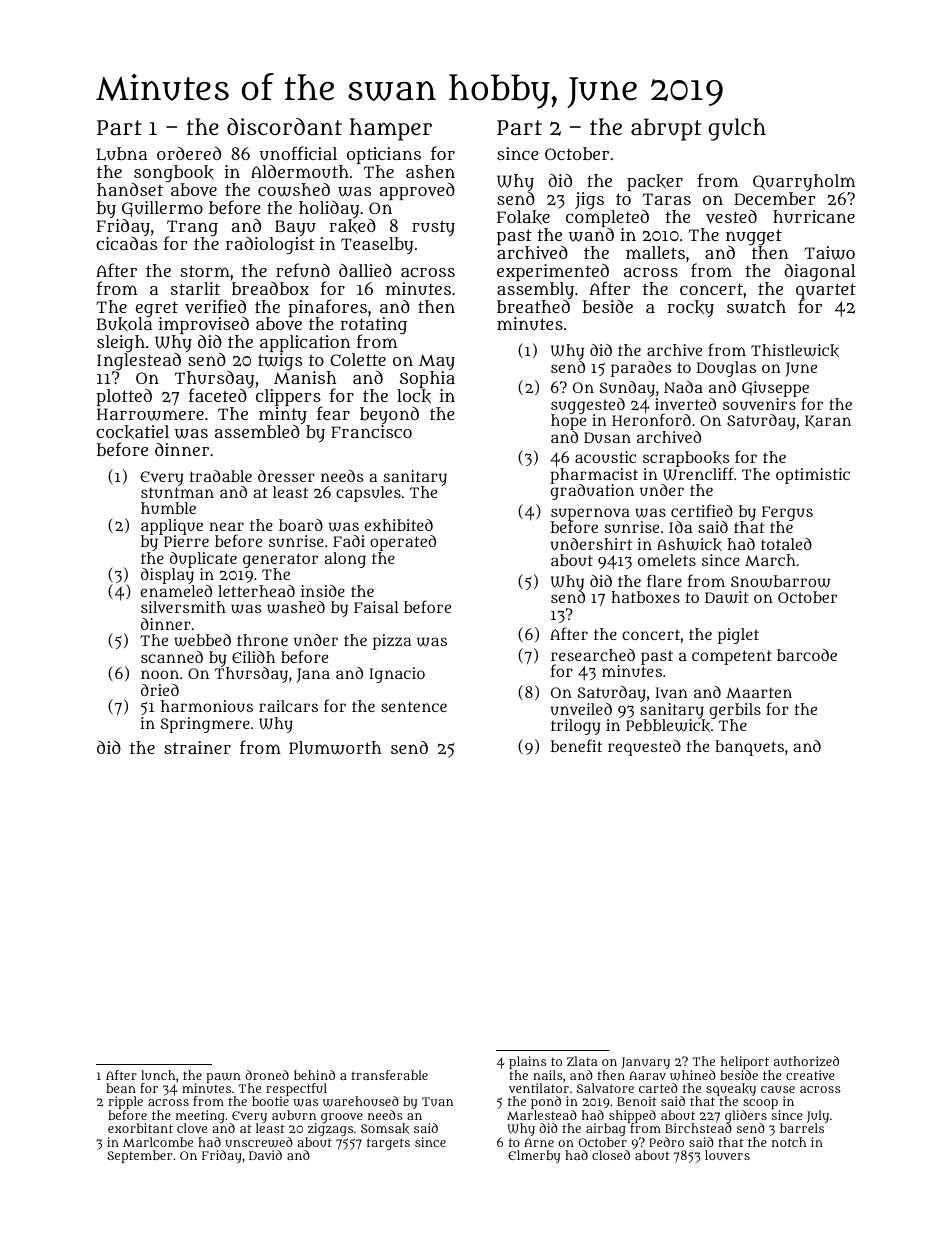 This image has width=952, height=1233. I want to click on Somsak, so click(385, 1128).
